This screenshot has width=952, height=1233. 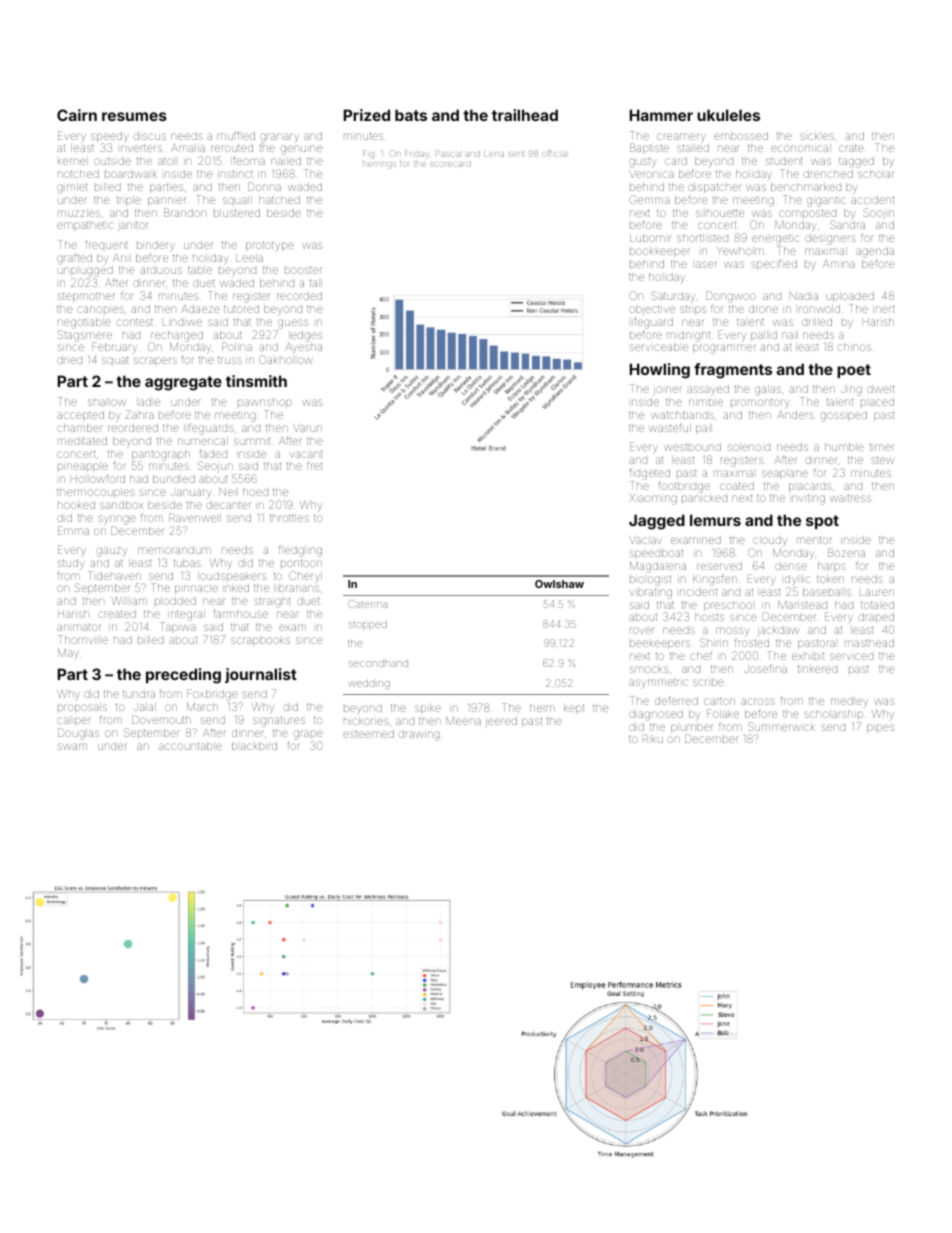 What do you see at coordinates (880, 728) in the screenshot?
I see `pipes` at bounding box center [880, 728].
